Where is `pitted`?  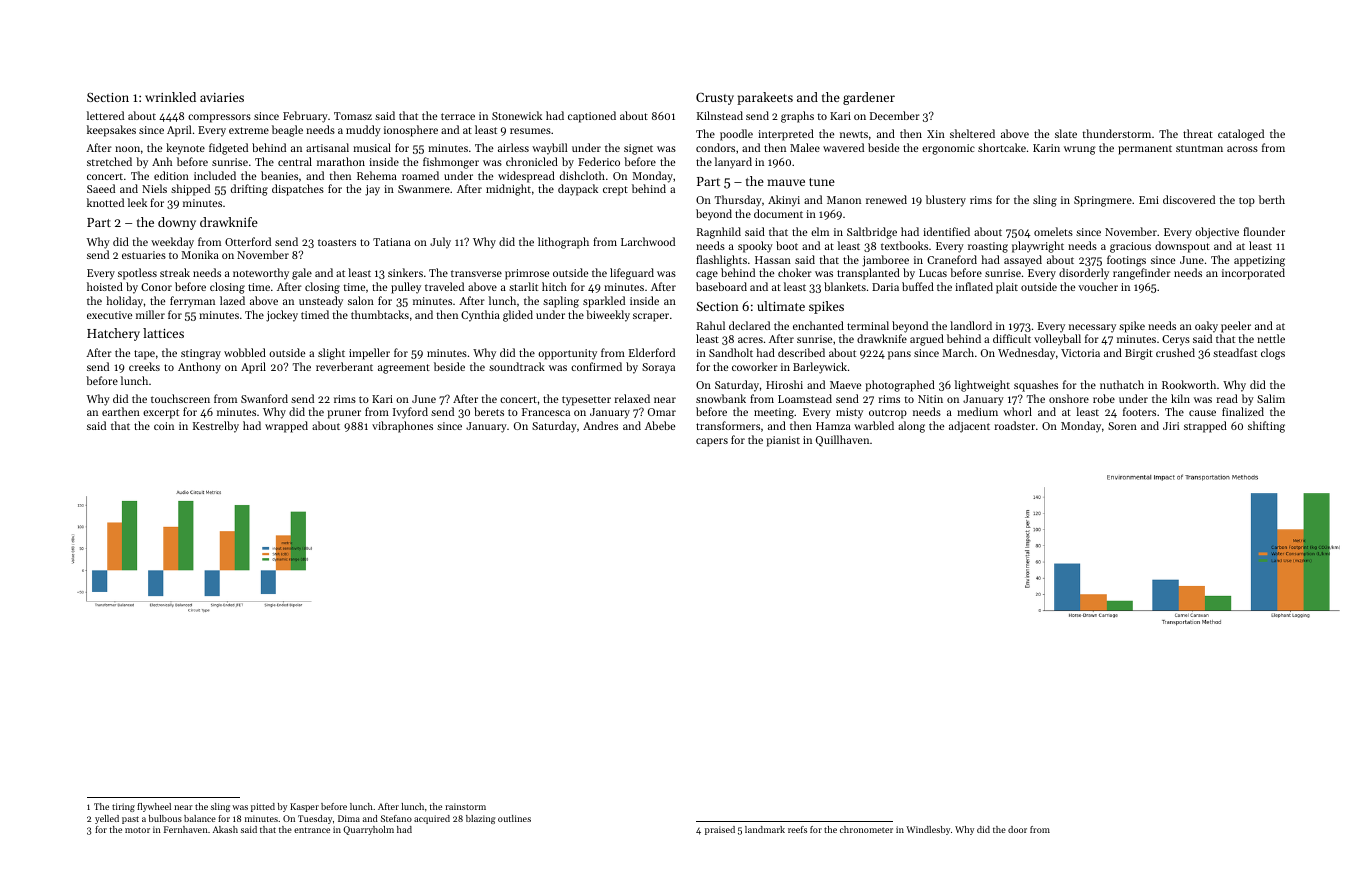
pitted is located at coordinates (263, 807).
